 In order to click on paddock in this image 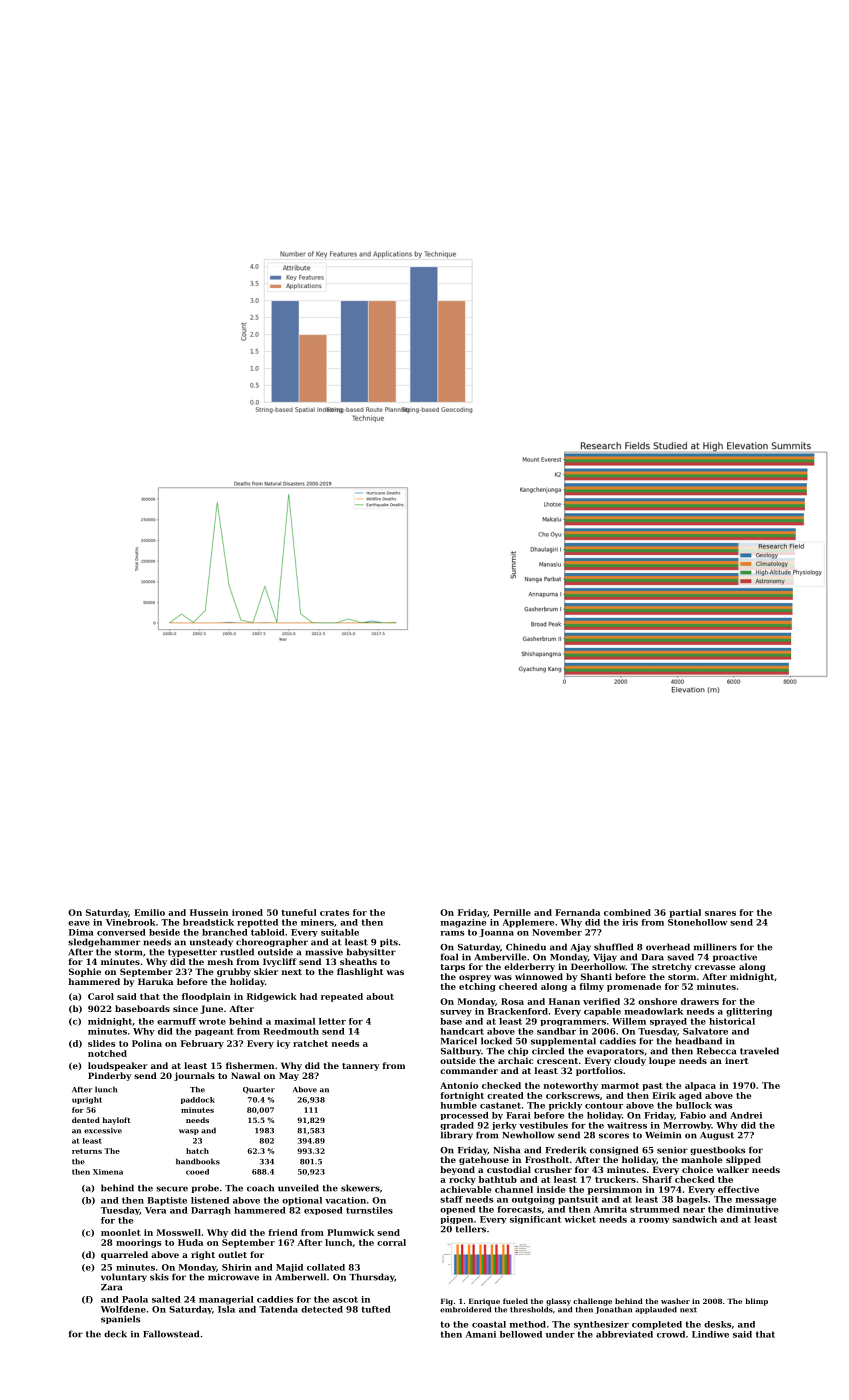, I will do `click(198, 1100)`.
